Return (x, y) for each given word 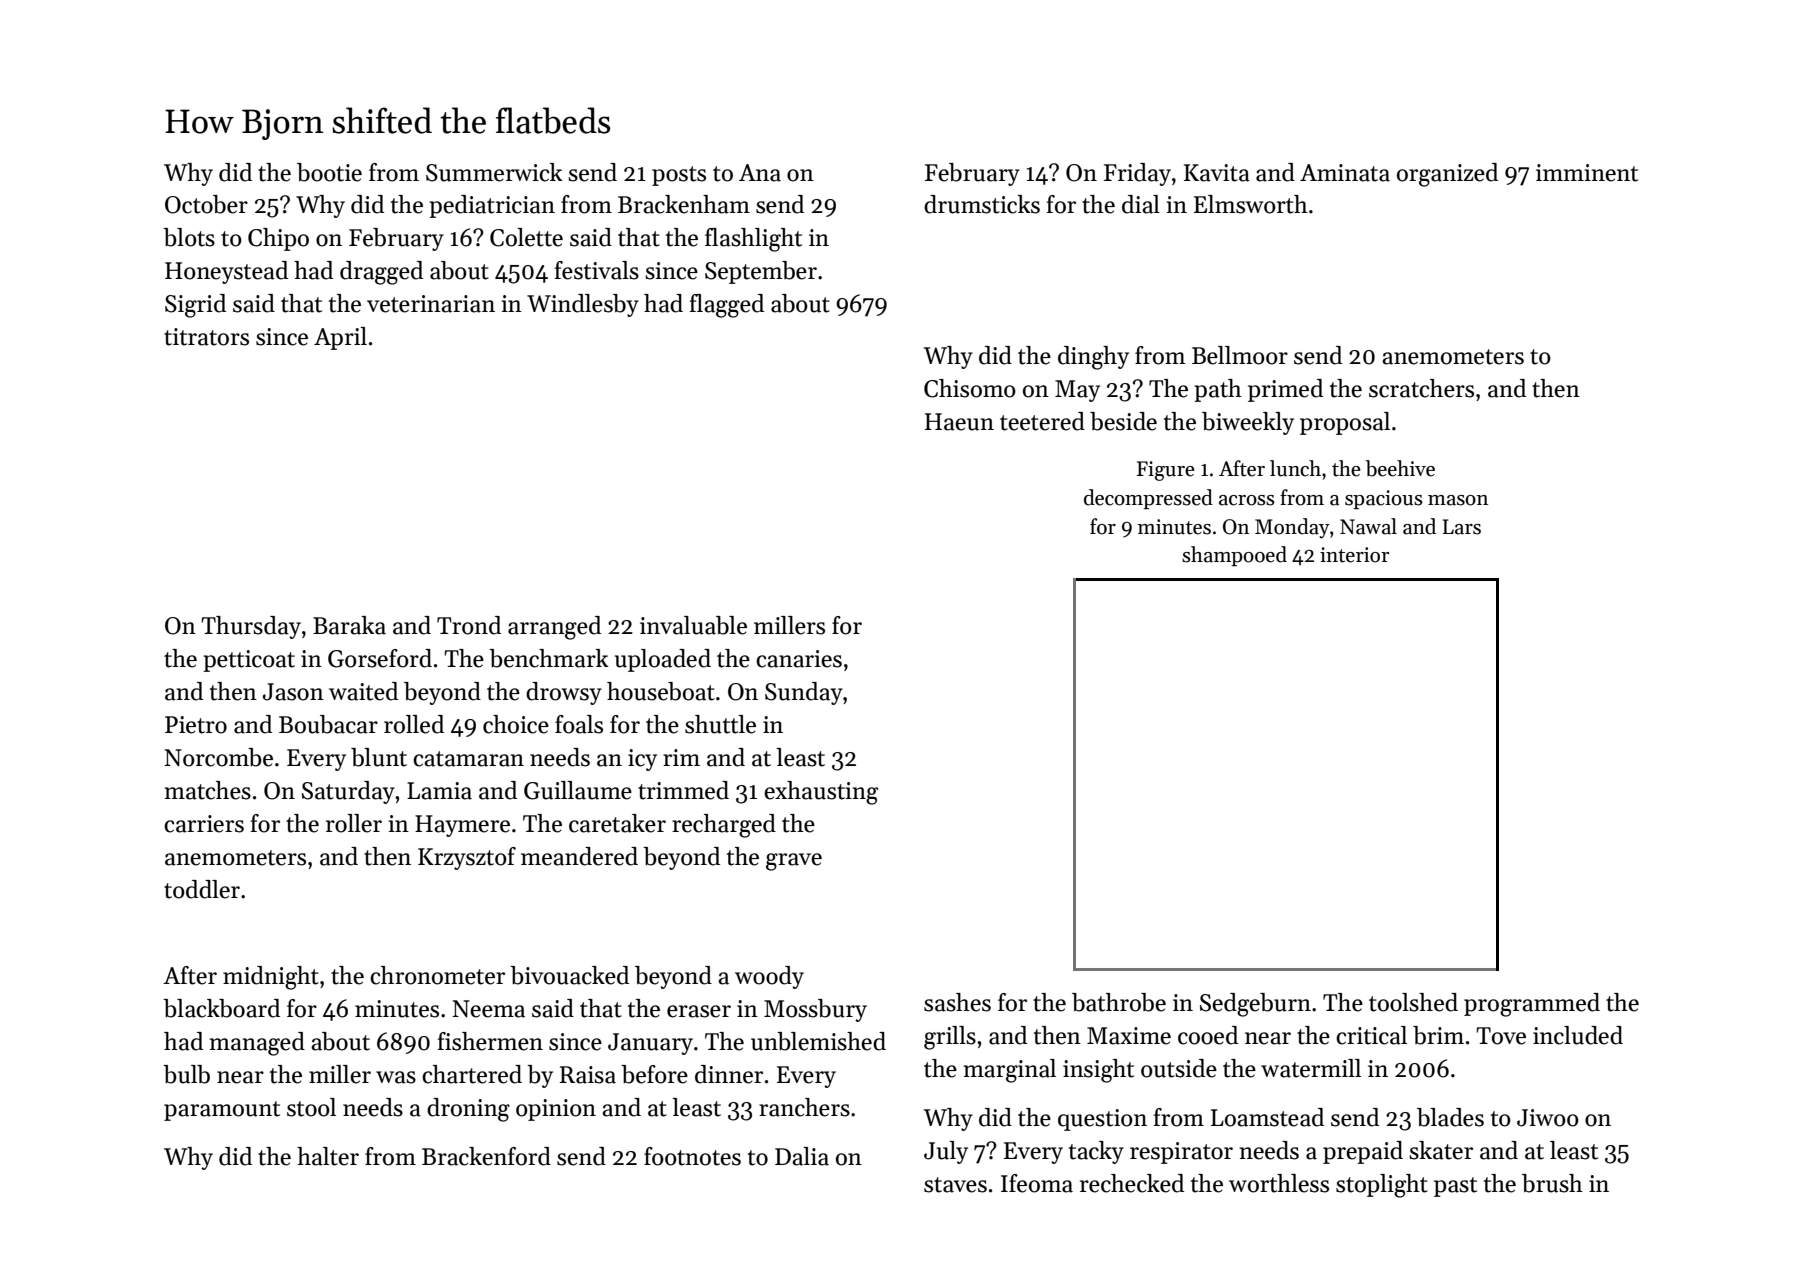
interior (1354, 555)
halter (328, 1156)
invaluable (693, 625)
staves (955, 1185)
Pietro (196, 725)
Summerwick (494, 172)
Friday (1137, 174)
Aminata (1345, 173)
